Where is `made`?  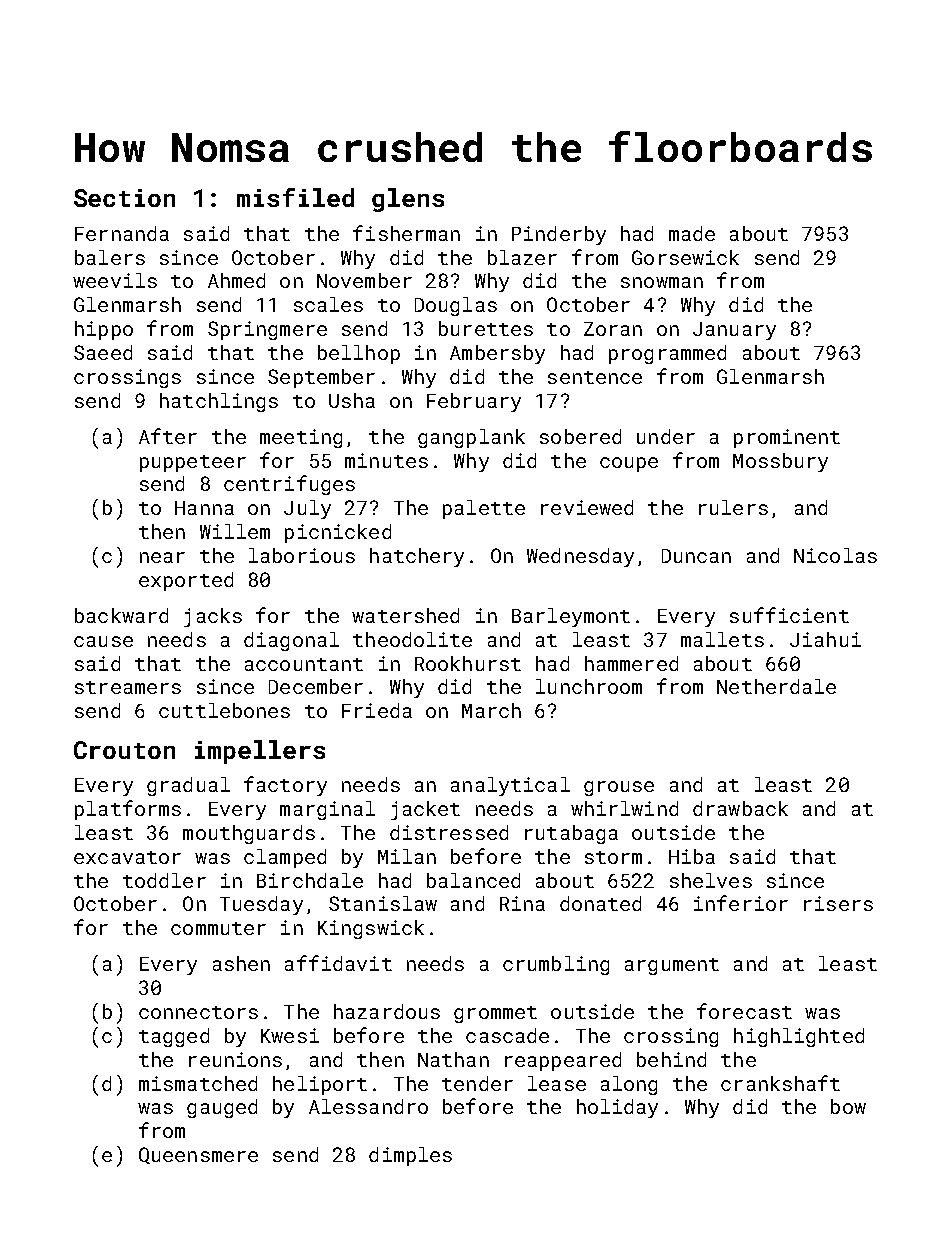
made is located at coordinates (692, 233).
